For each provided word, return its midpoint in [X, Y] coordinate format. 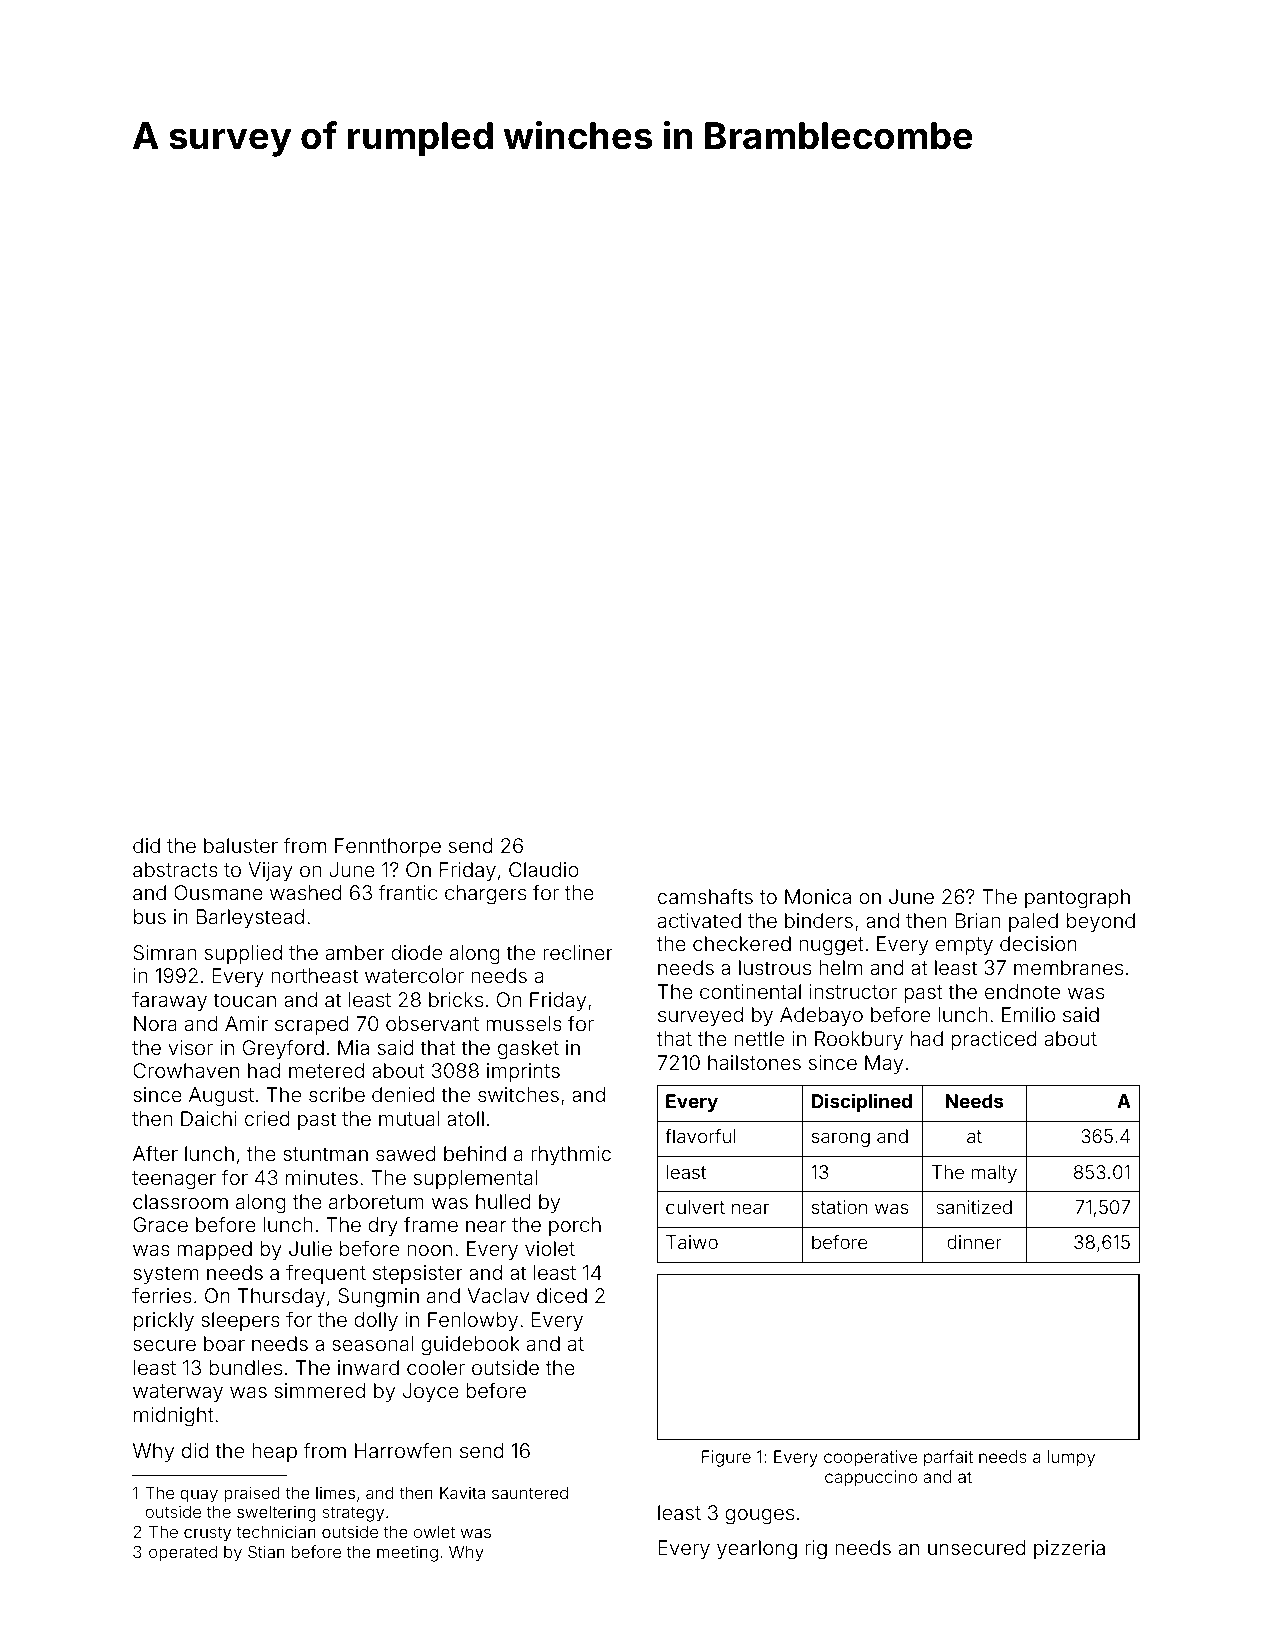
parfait [948, 1458]
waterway [178, 1393]
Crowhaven [186, 1070]
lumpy [1071, 1458]
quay [199, 1496]
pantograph [1077, 899]
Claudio [544, 869]
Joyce [431, 1392]
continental [750, 991]
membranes [1068, 967]
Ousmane [218, 892]
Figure [726, 1458]
